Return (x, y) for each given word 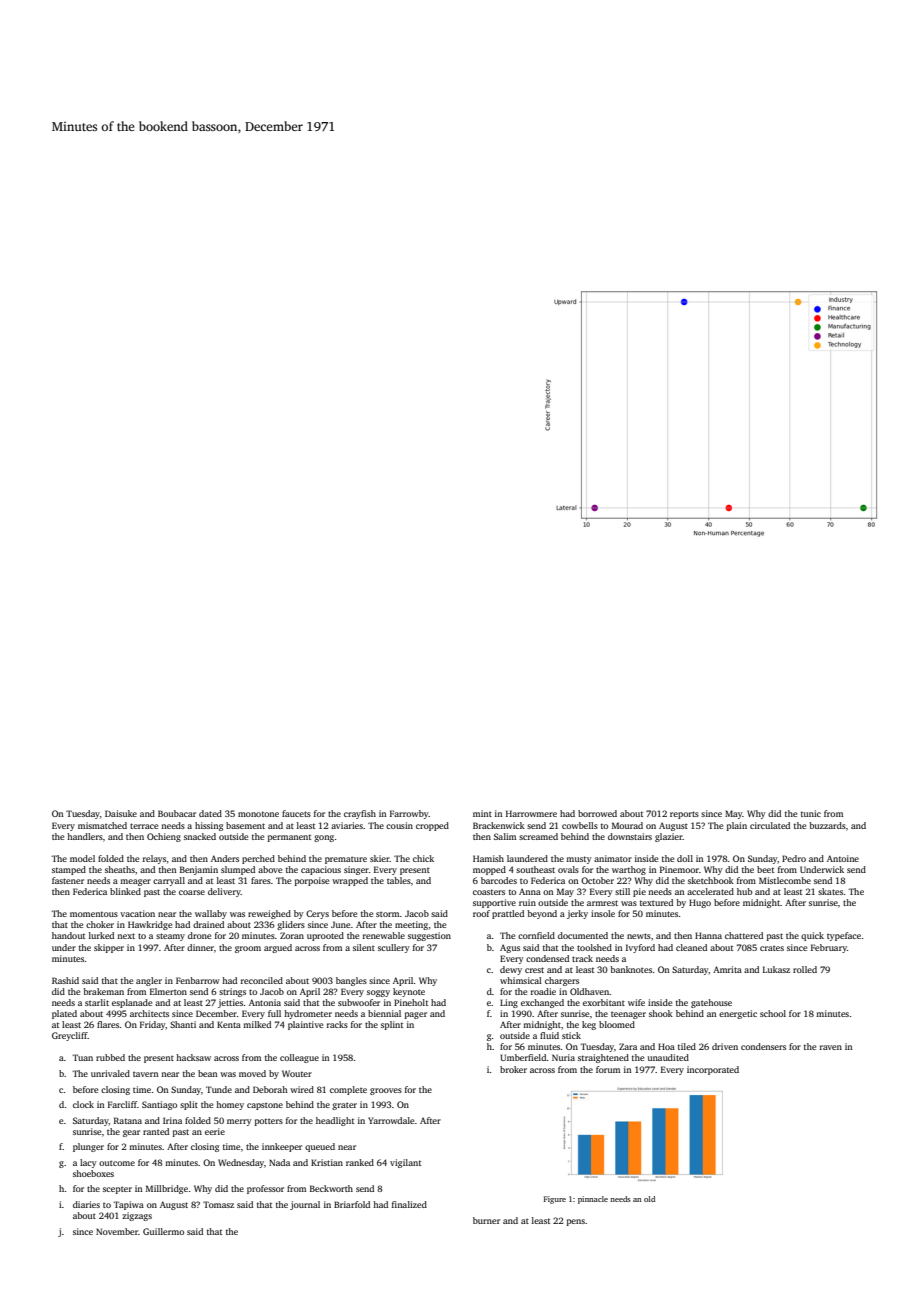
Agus (510, 948)
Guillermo (163, 1231)
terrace (144, 826)
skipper (109, 948)
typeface (844, 936)
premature (346, 860)
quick (812, 936)
